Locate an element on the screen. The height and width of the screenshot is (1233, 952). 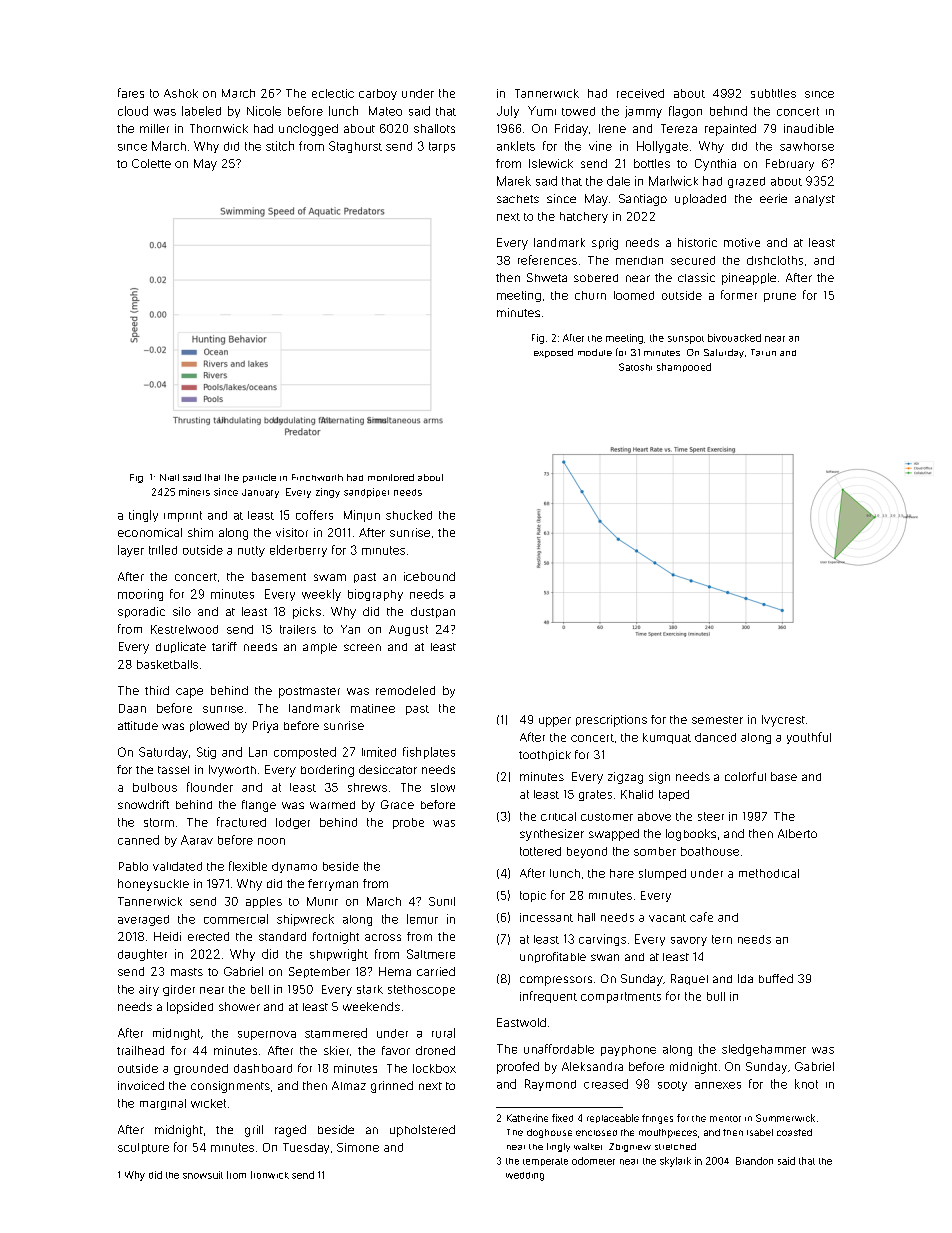
carboy is located at coordinates (378, 94).
